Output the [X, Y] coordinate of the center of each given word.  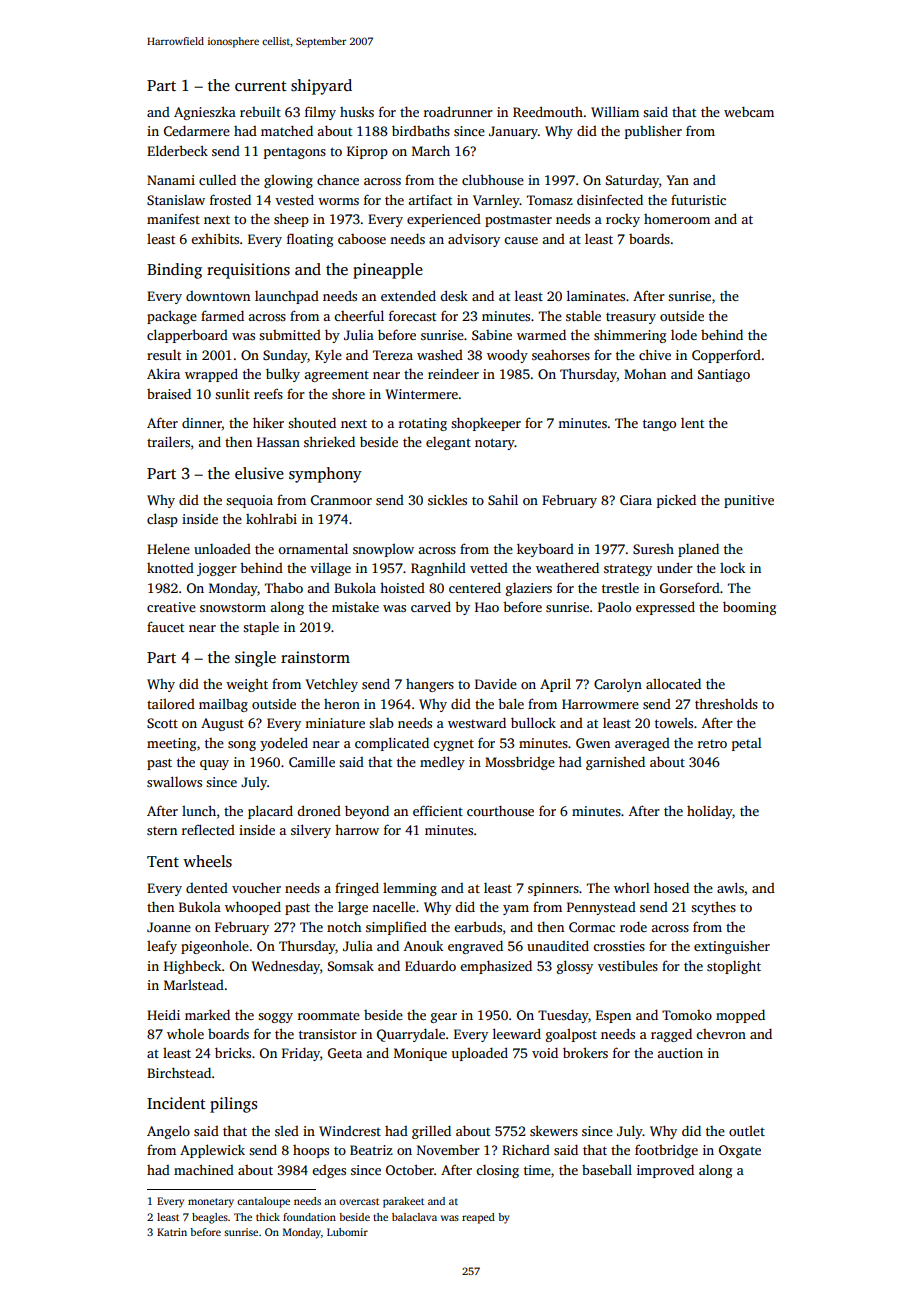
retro [712, 744]
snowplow [383, 550]
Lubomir [347, 1232]
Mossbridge [520, 763]
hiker [268, 422]
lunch [199, 810]
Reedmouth [548, 111]
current [261, 86]
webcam [749, 111]
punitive [749, 501]
